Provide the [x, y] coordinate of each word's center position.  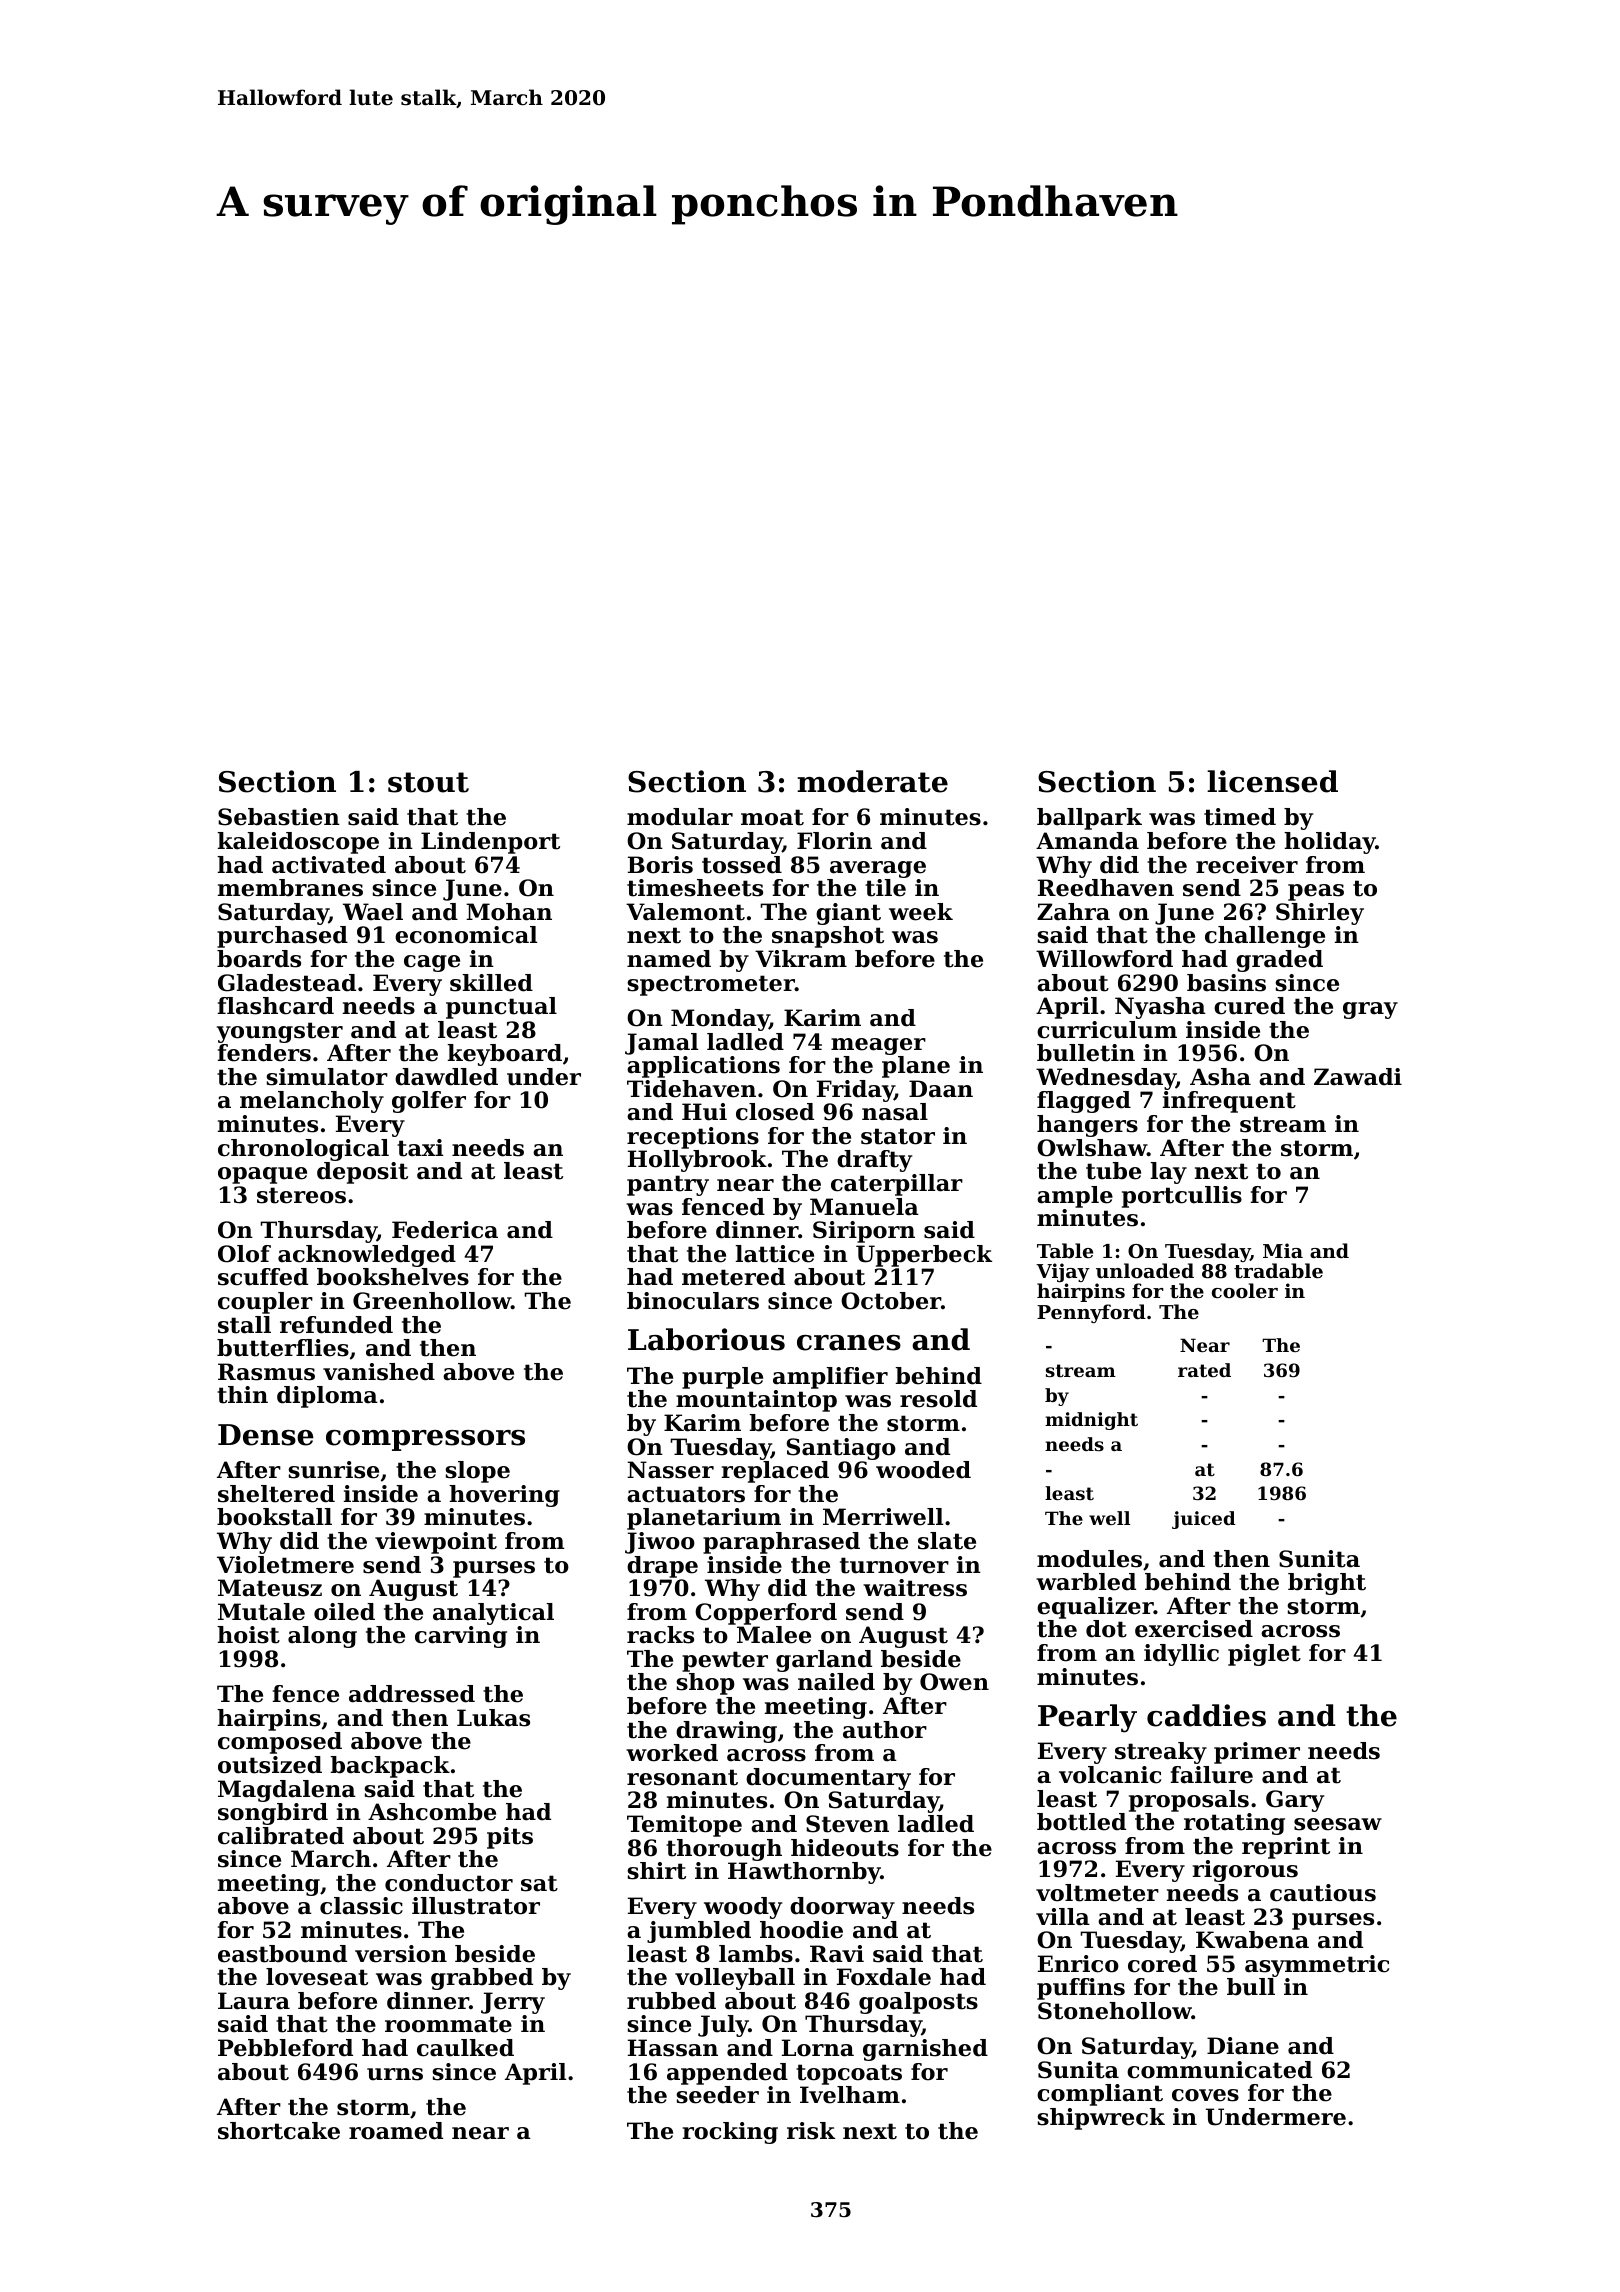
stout [428, 782]
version [401, 1954]
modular [680, 817]
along [322, 1637]
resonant [682, 1777]
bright [1327, 1584]
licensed [1272, 781]
